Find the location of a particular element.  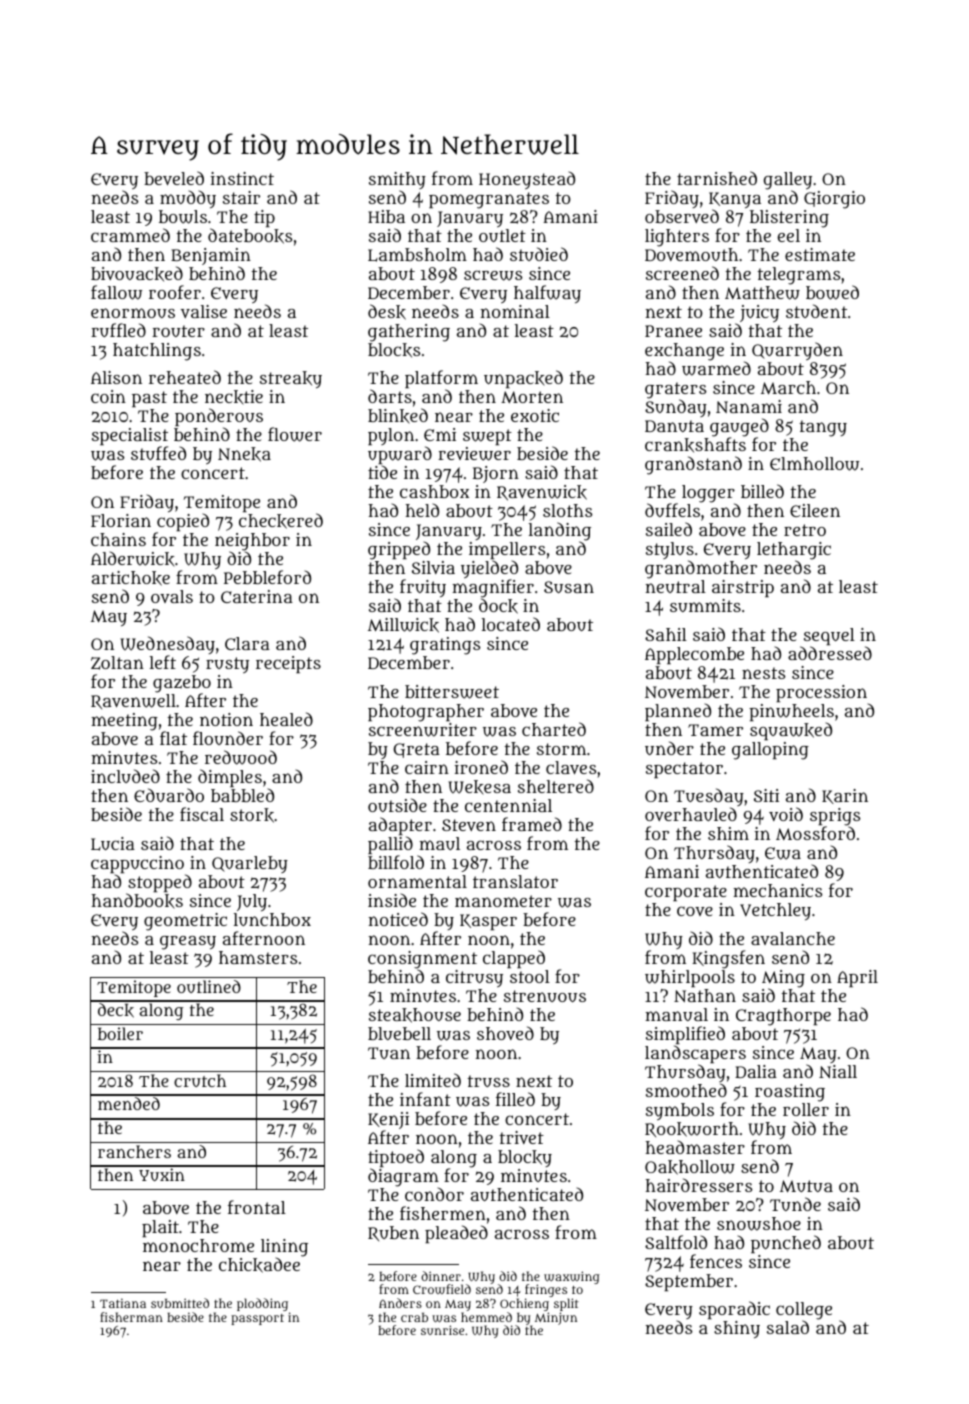

reviewer is located at coordinates (474, 454).
